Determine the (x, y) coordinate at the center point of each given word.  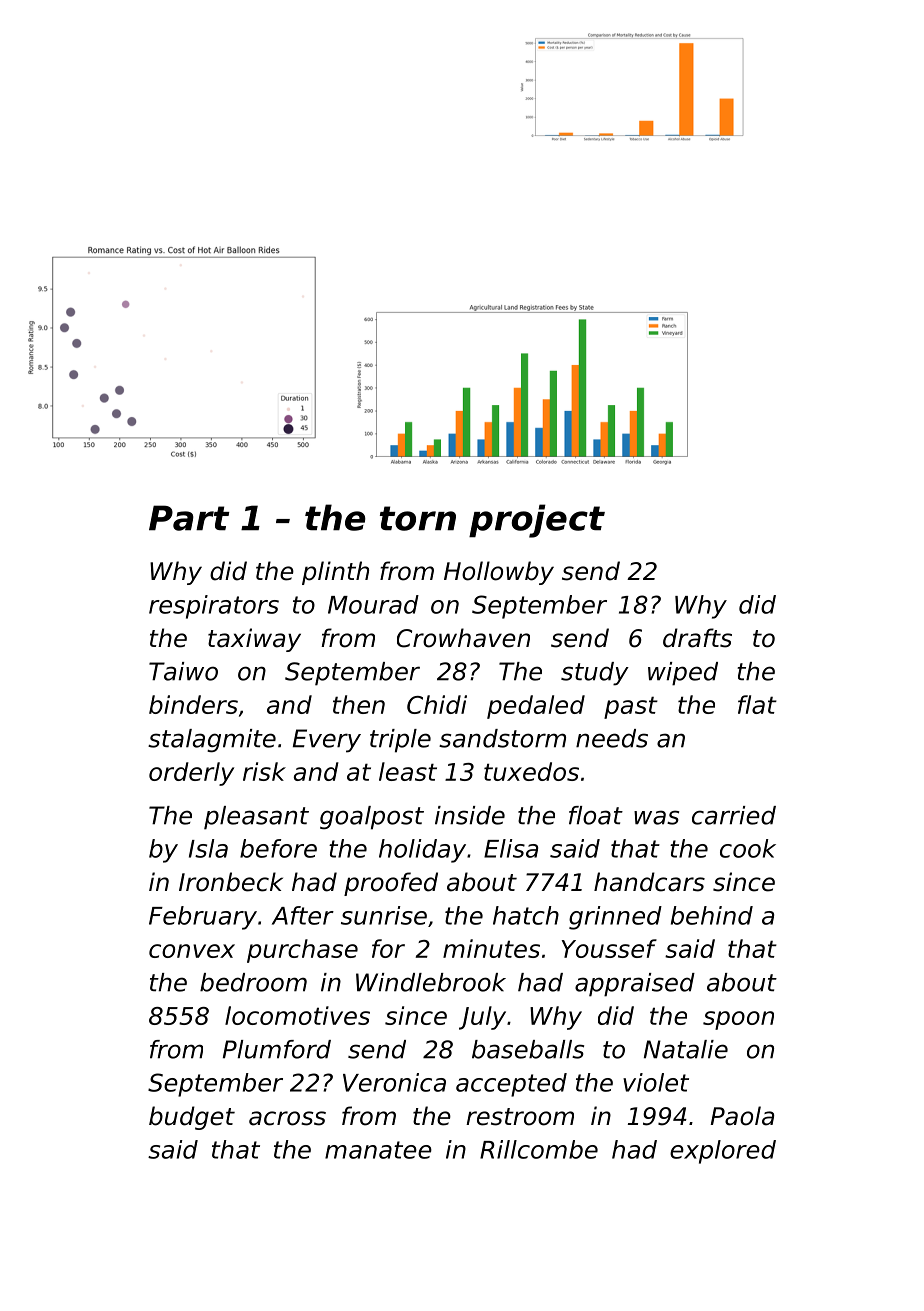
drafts (697, 638)
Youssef (609, 948)
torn (418, 518)
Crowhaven (463, 638)
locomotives (297, 1015)
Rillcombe (539, 1149)
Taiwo (183, 671)
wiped (683, 674)
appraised (635, 985)
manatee (378, 1150)
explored (723, 1152)
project (537, 521)
